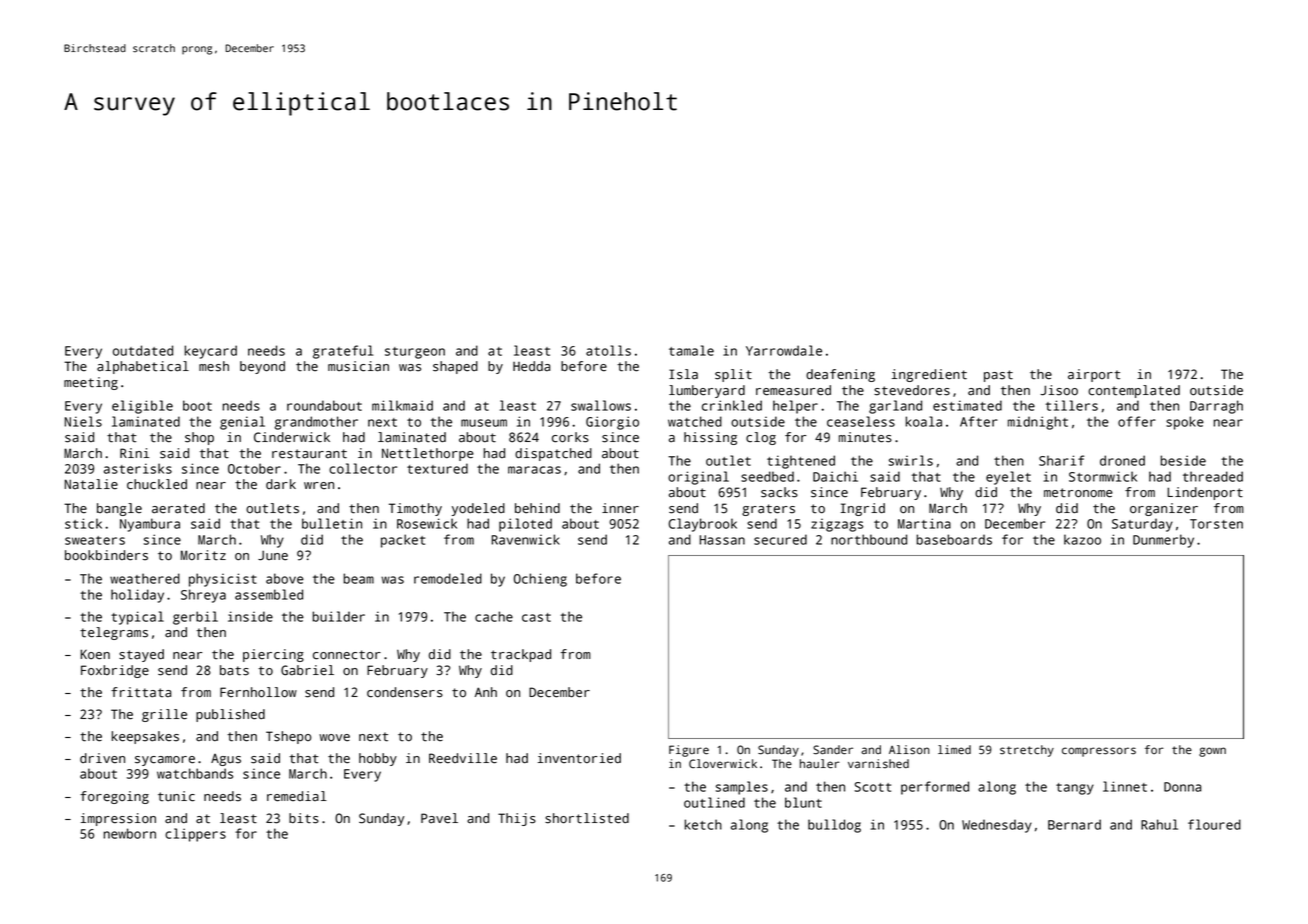 The image size is (1308, 924). What do you see at coordinates (195, 835) in the image?
I see `clippers` at bounding box center [195, 835].
